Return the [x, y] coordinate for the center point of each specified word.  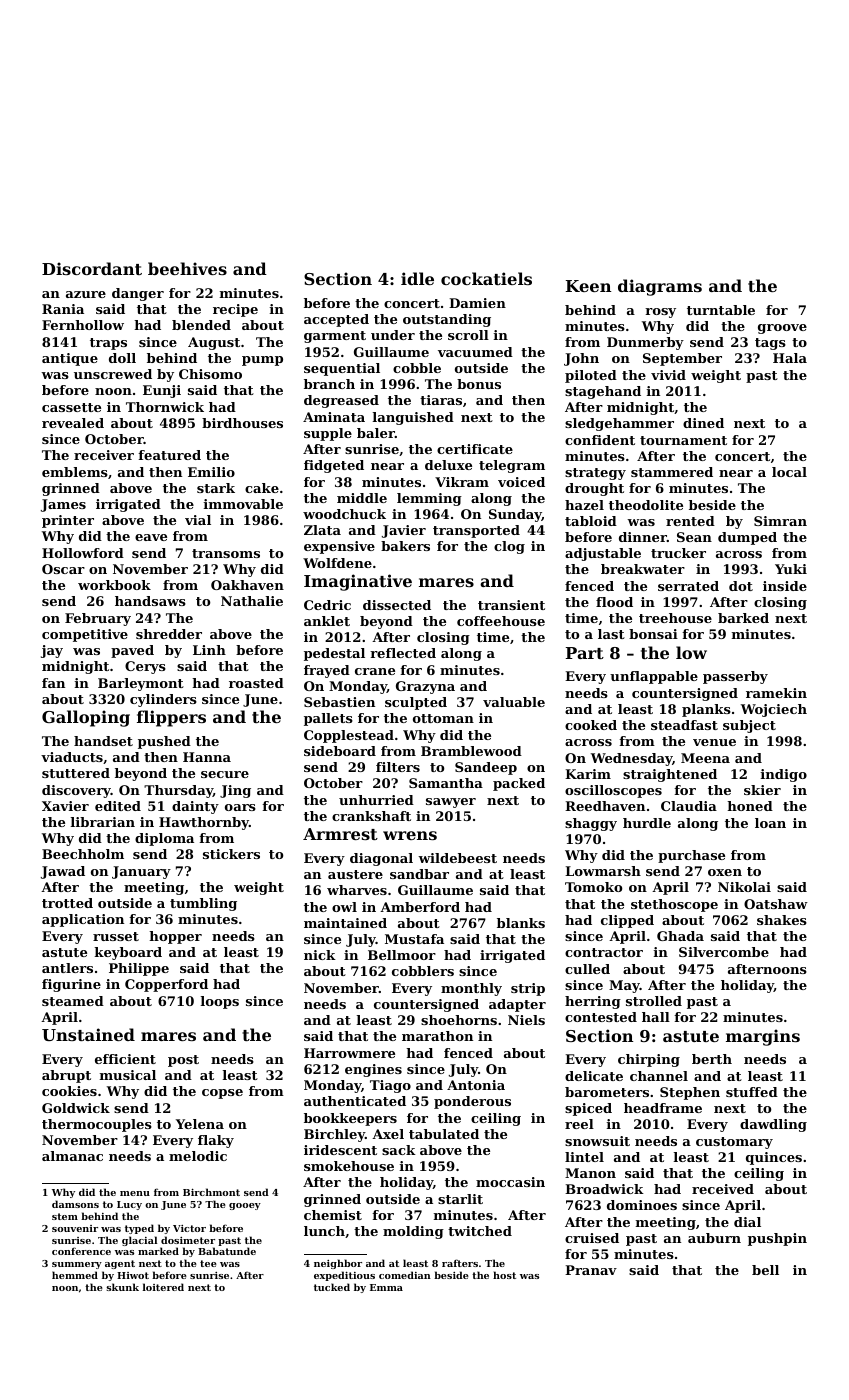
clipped [627, 921]
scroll [468, 335]
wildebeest [457, 858]
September [682, 359]
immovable [243, 504]
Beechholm [83, 854]
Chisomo [210, 374]
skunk [122, 1287]
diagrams [660, 287]
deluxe [448, 465]
